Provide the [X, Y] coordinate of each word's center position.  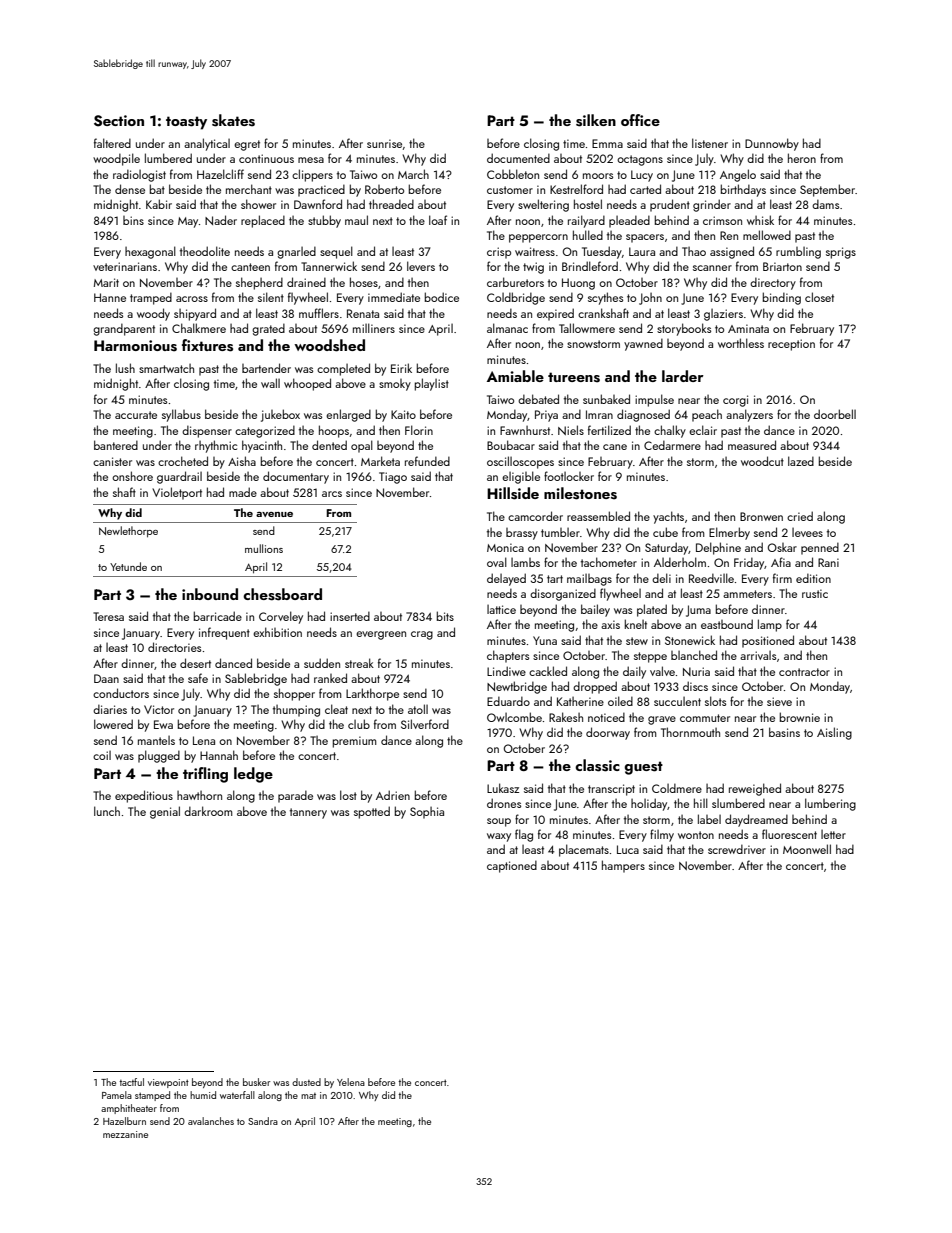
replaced [263, 221]
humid [203, 1095]
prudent [670, 205]
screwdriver [737, 849]
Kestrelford [576, 189]
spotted [372, 812]
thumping [296, 711]
